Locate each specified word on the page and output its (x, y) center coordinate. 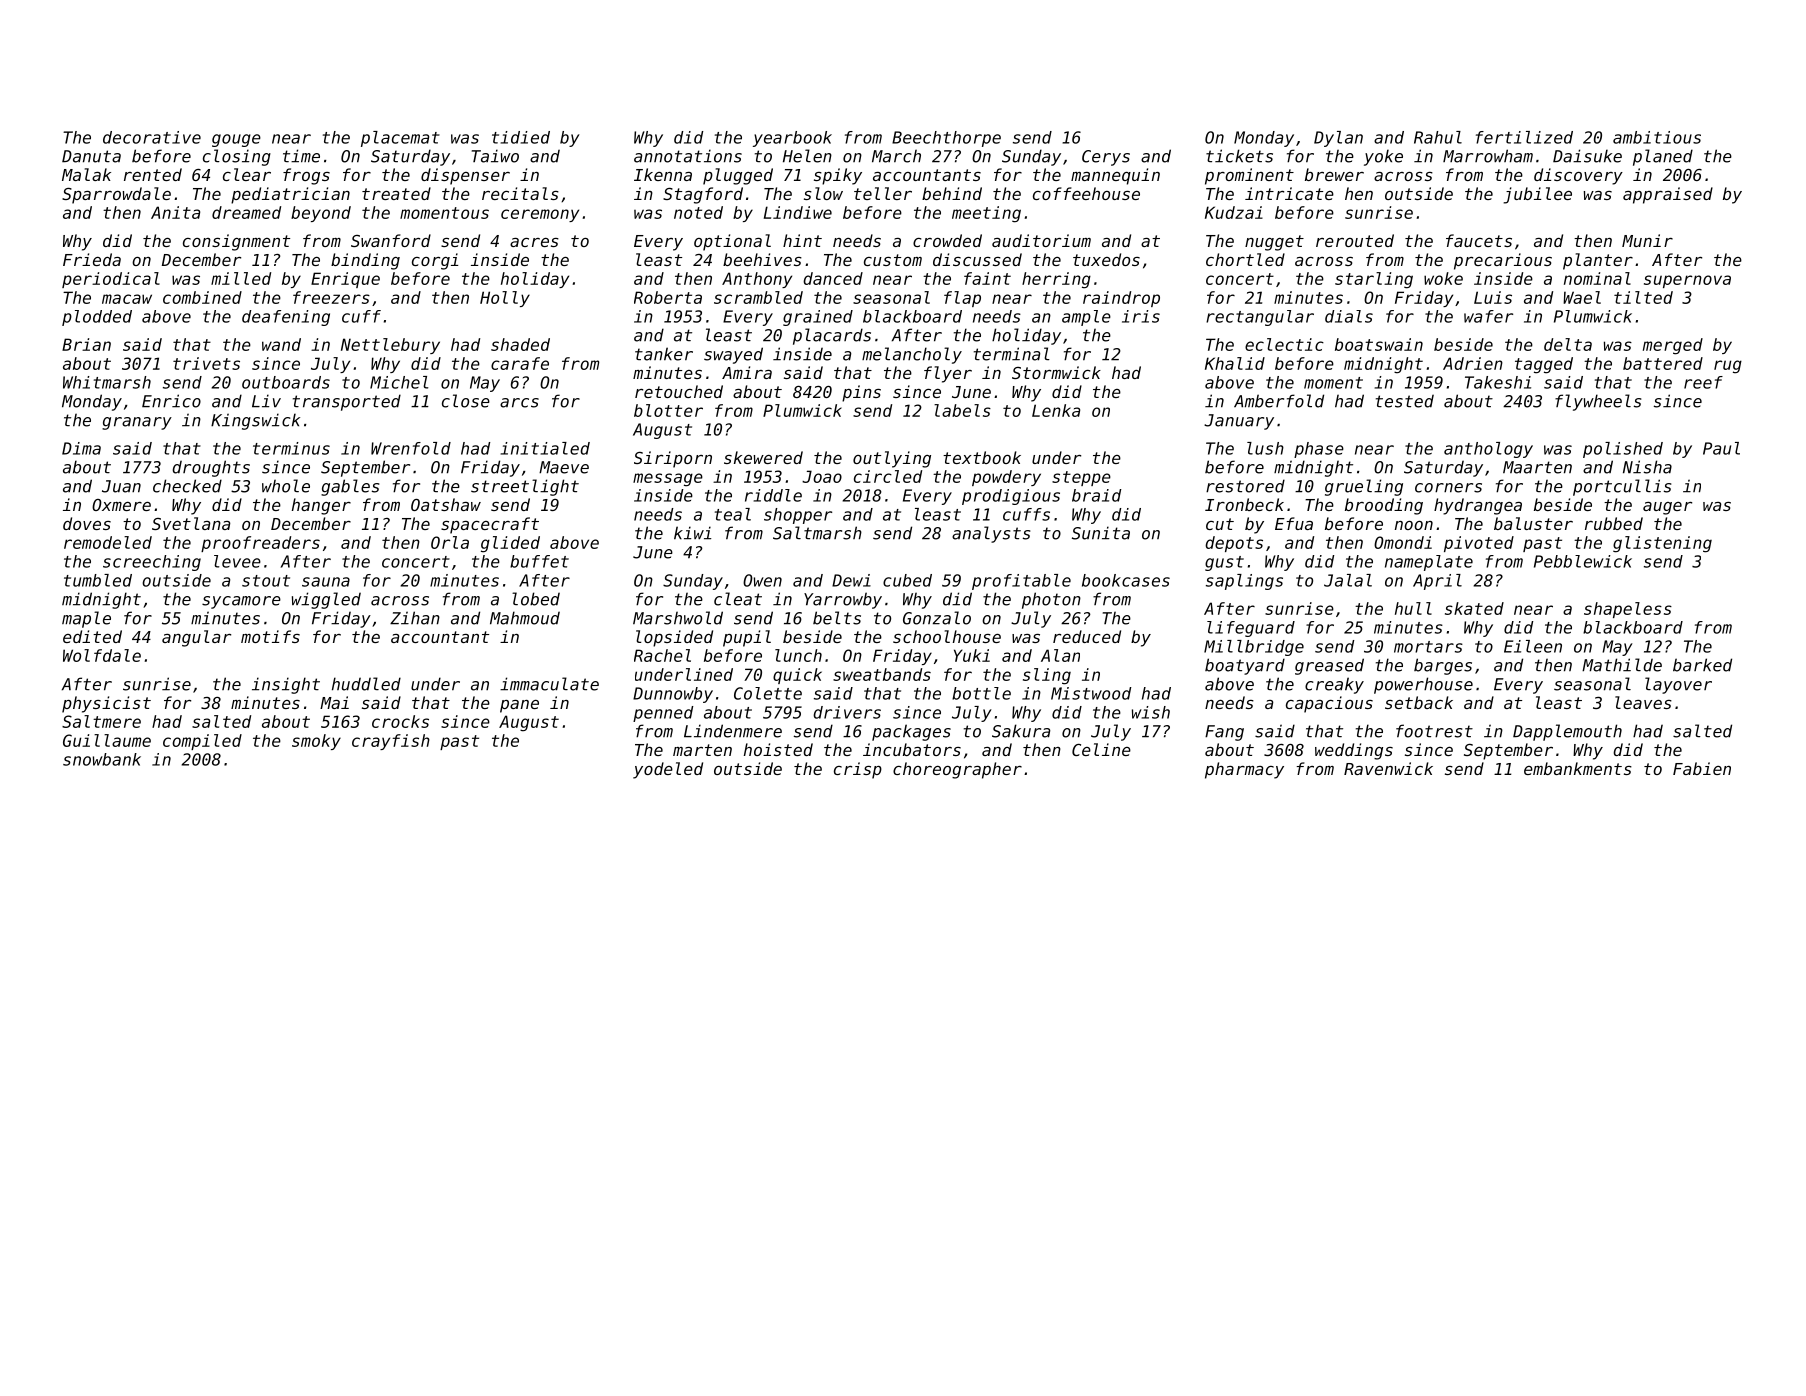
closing (237, 157)
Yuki (972, 655)
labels (962, 410)
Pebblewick (1583, 561)
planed (1663, 157)
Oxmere (121, 505)
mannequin (1115, 176)
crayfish (391, 742)
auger (1667, 508)
